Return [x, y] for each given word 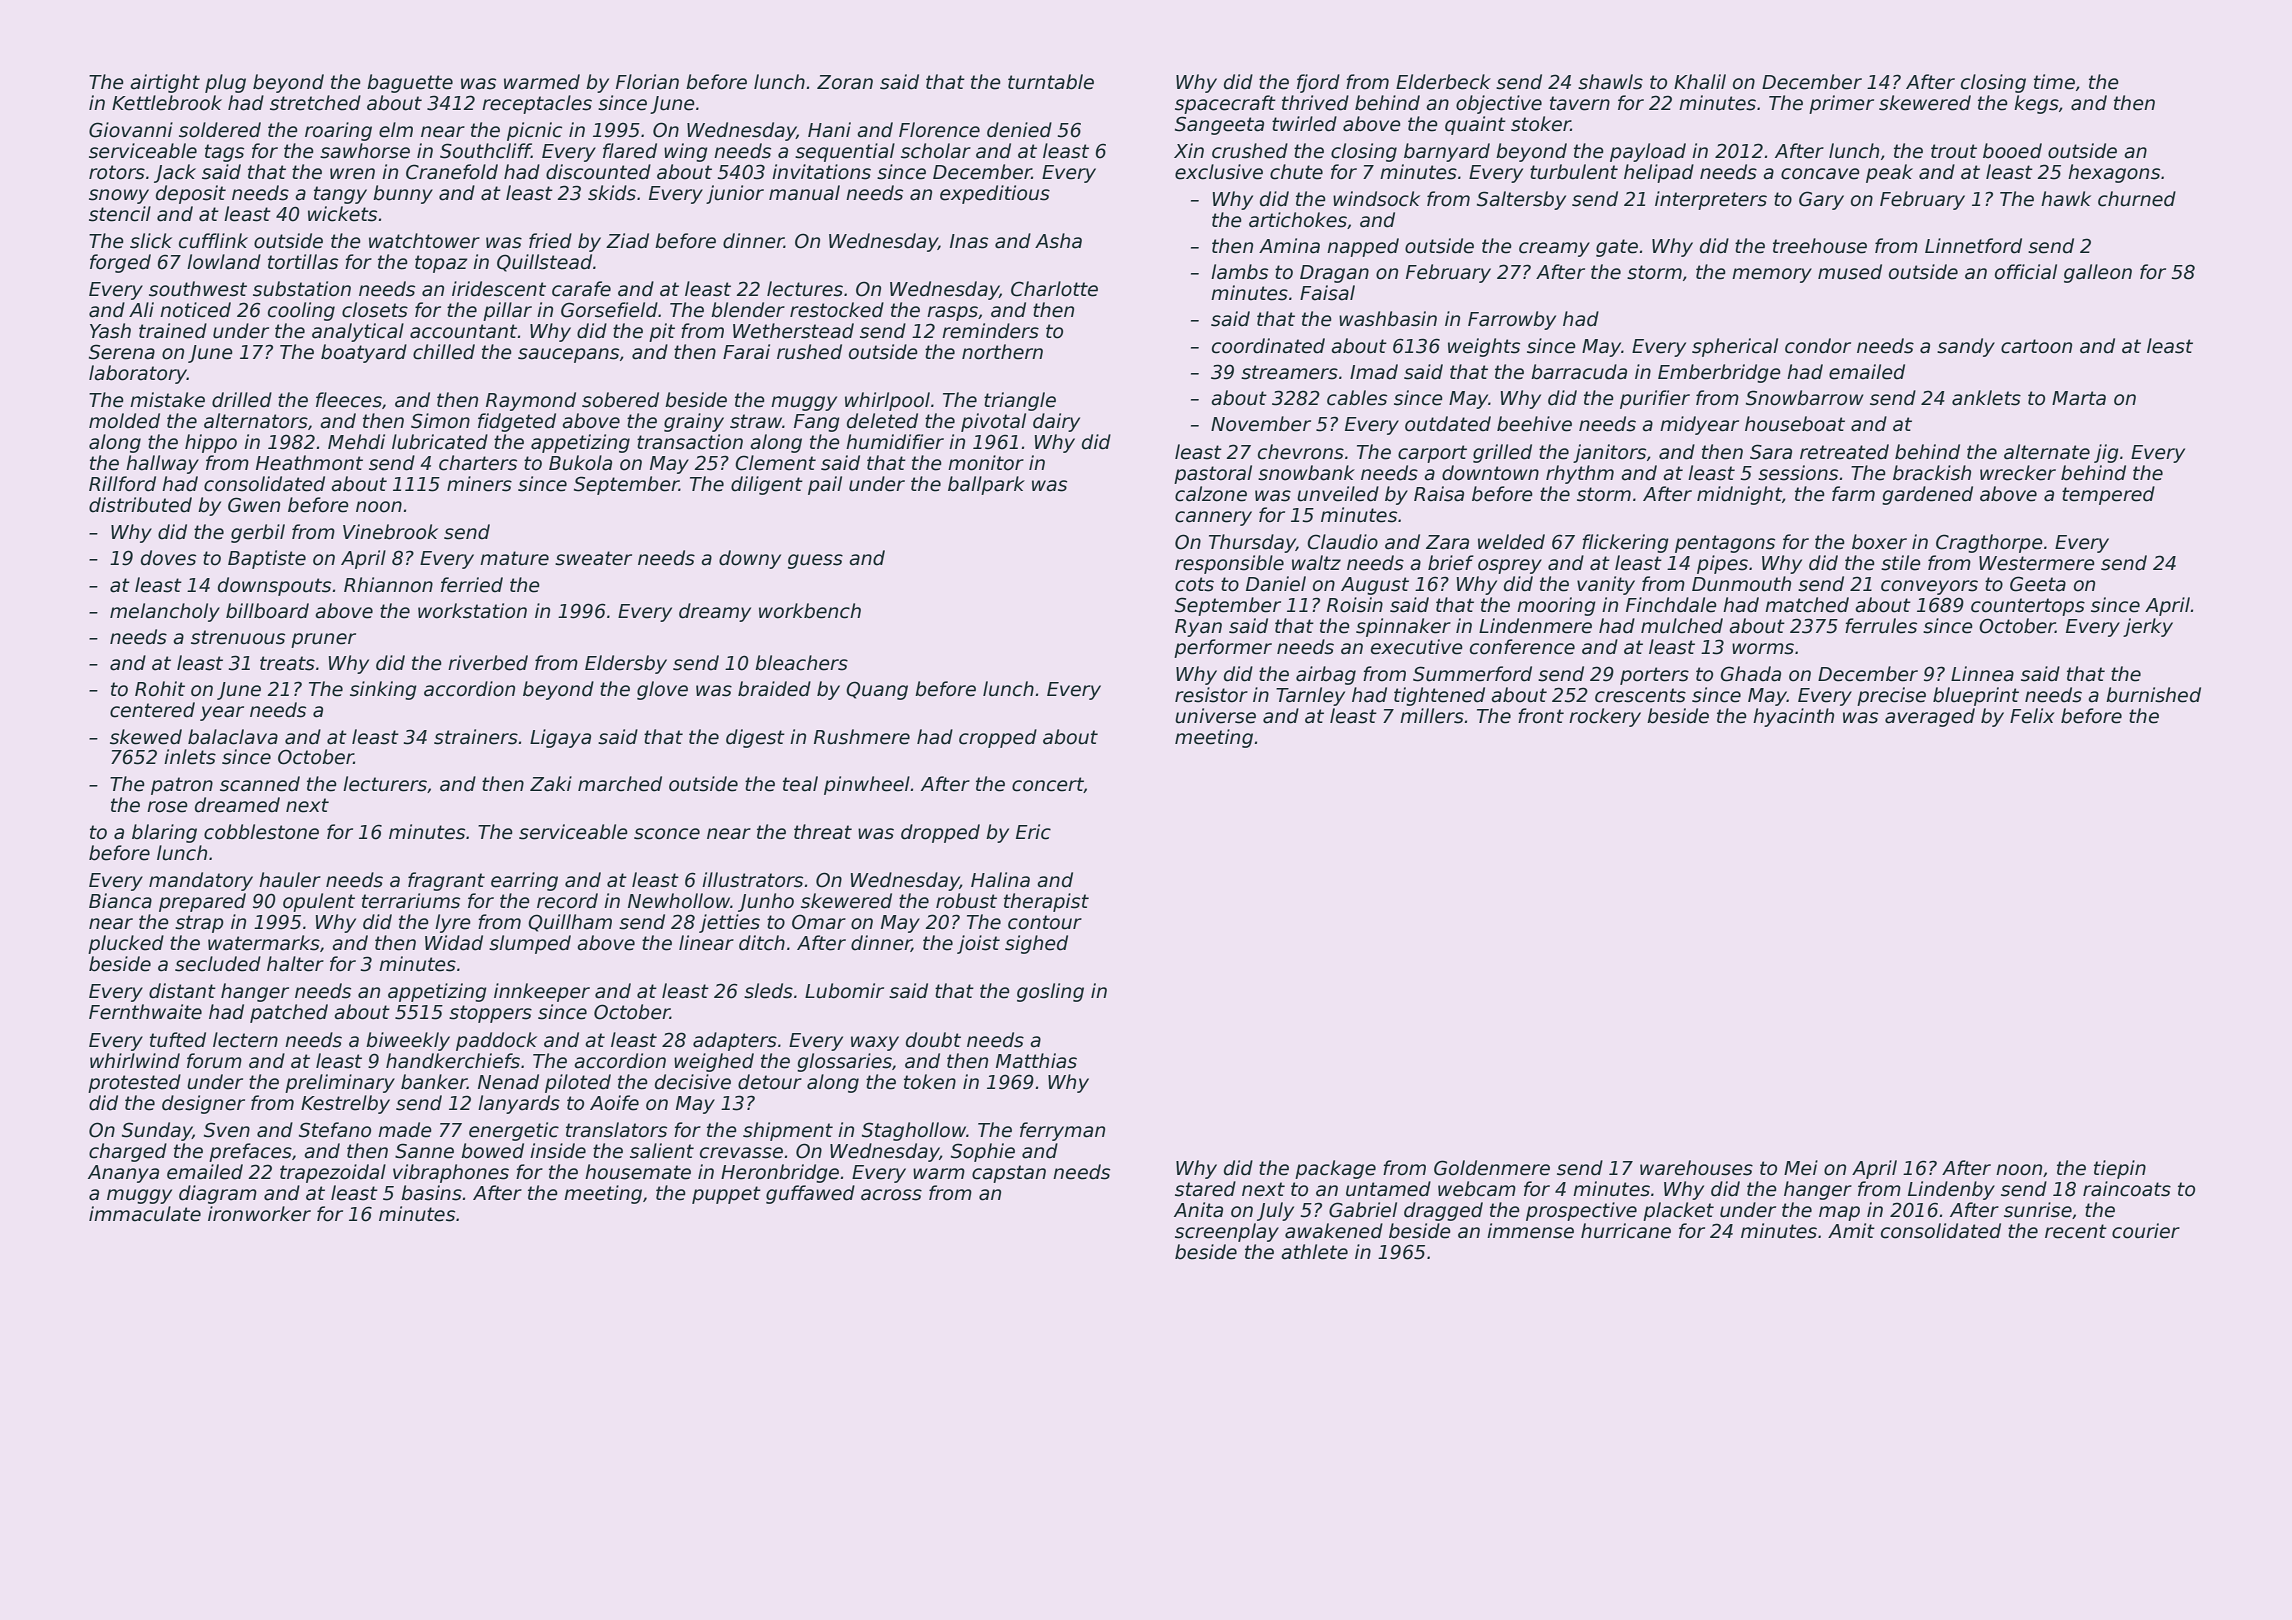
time [2054, 82]
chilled [444, 352]
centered [152, 710]
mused [1850, 272]
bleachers [801, 663]
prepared [202, 902]
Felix [2032, 716]
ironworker [259, 1214]
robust [966, 901]
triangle [1020, 401]
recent [2076, 1231]
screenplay [1227, 1232]
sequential [845, 152]
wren [352, 174]
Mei [1801, 1168]
